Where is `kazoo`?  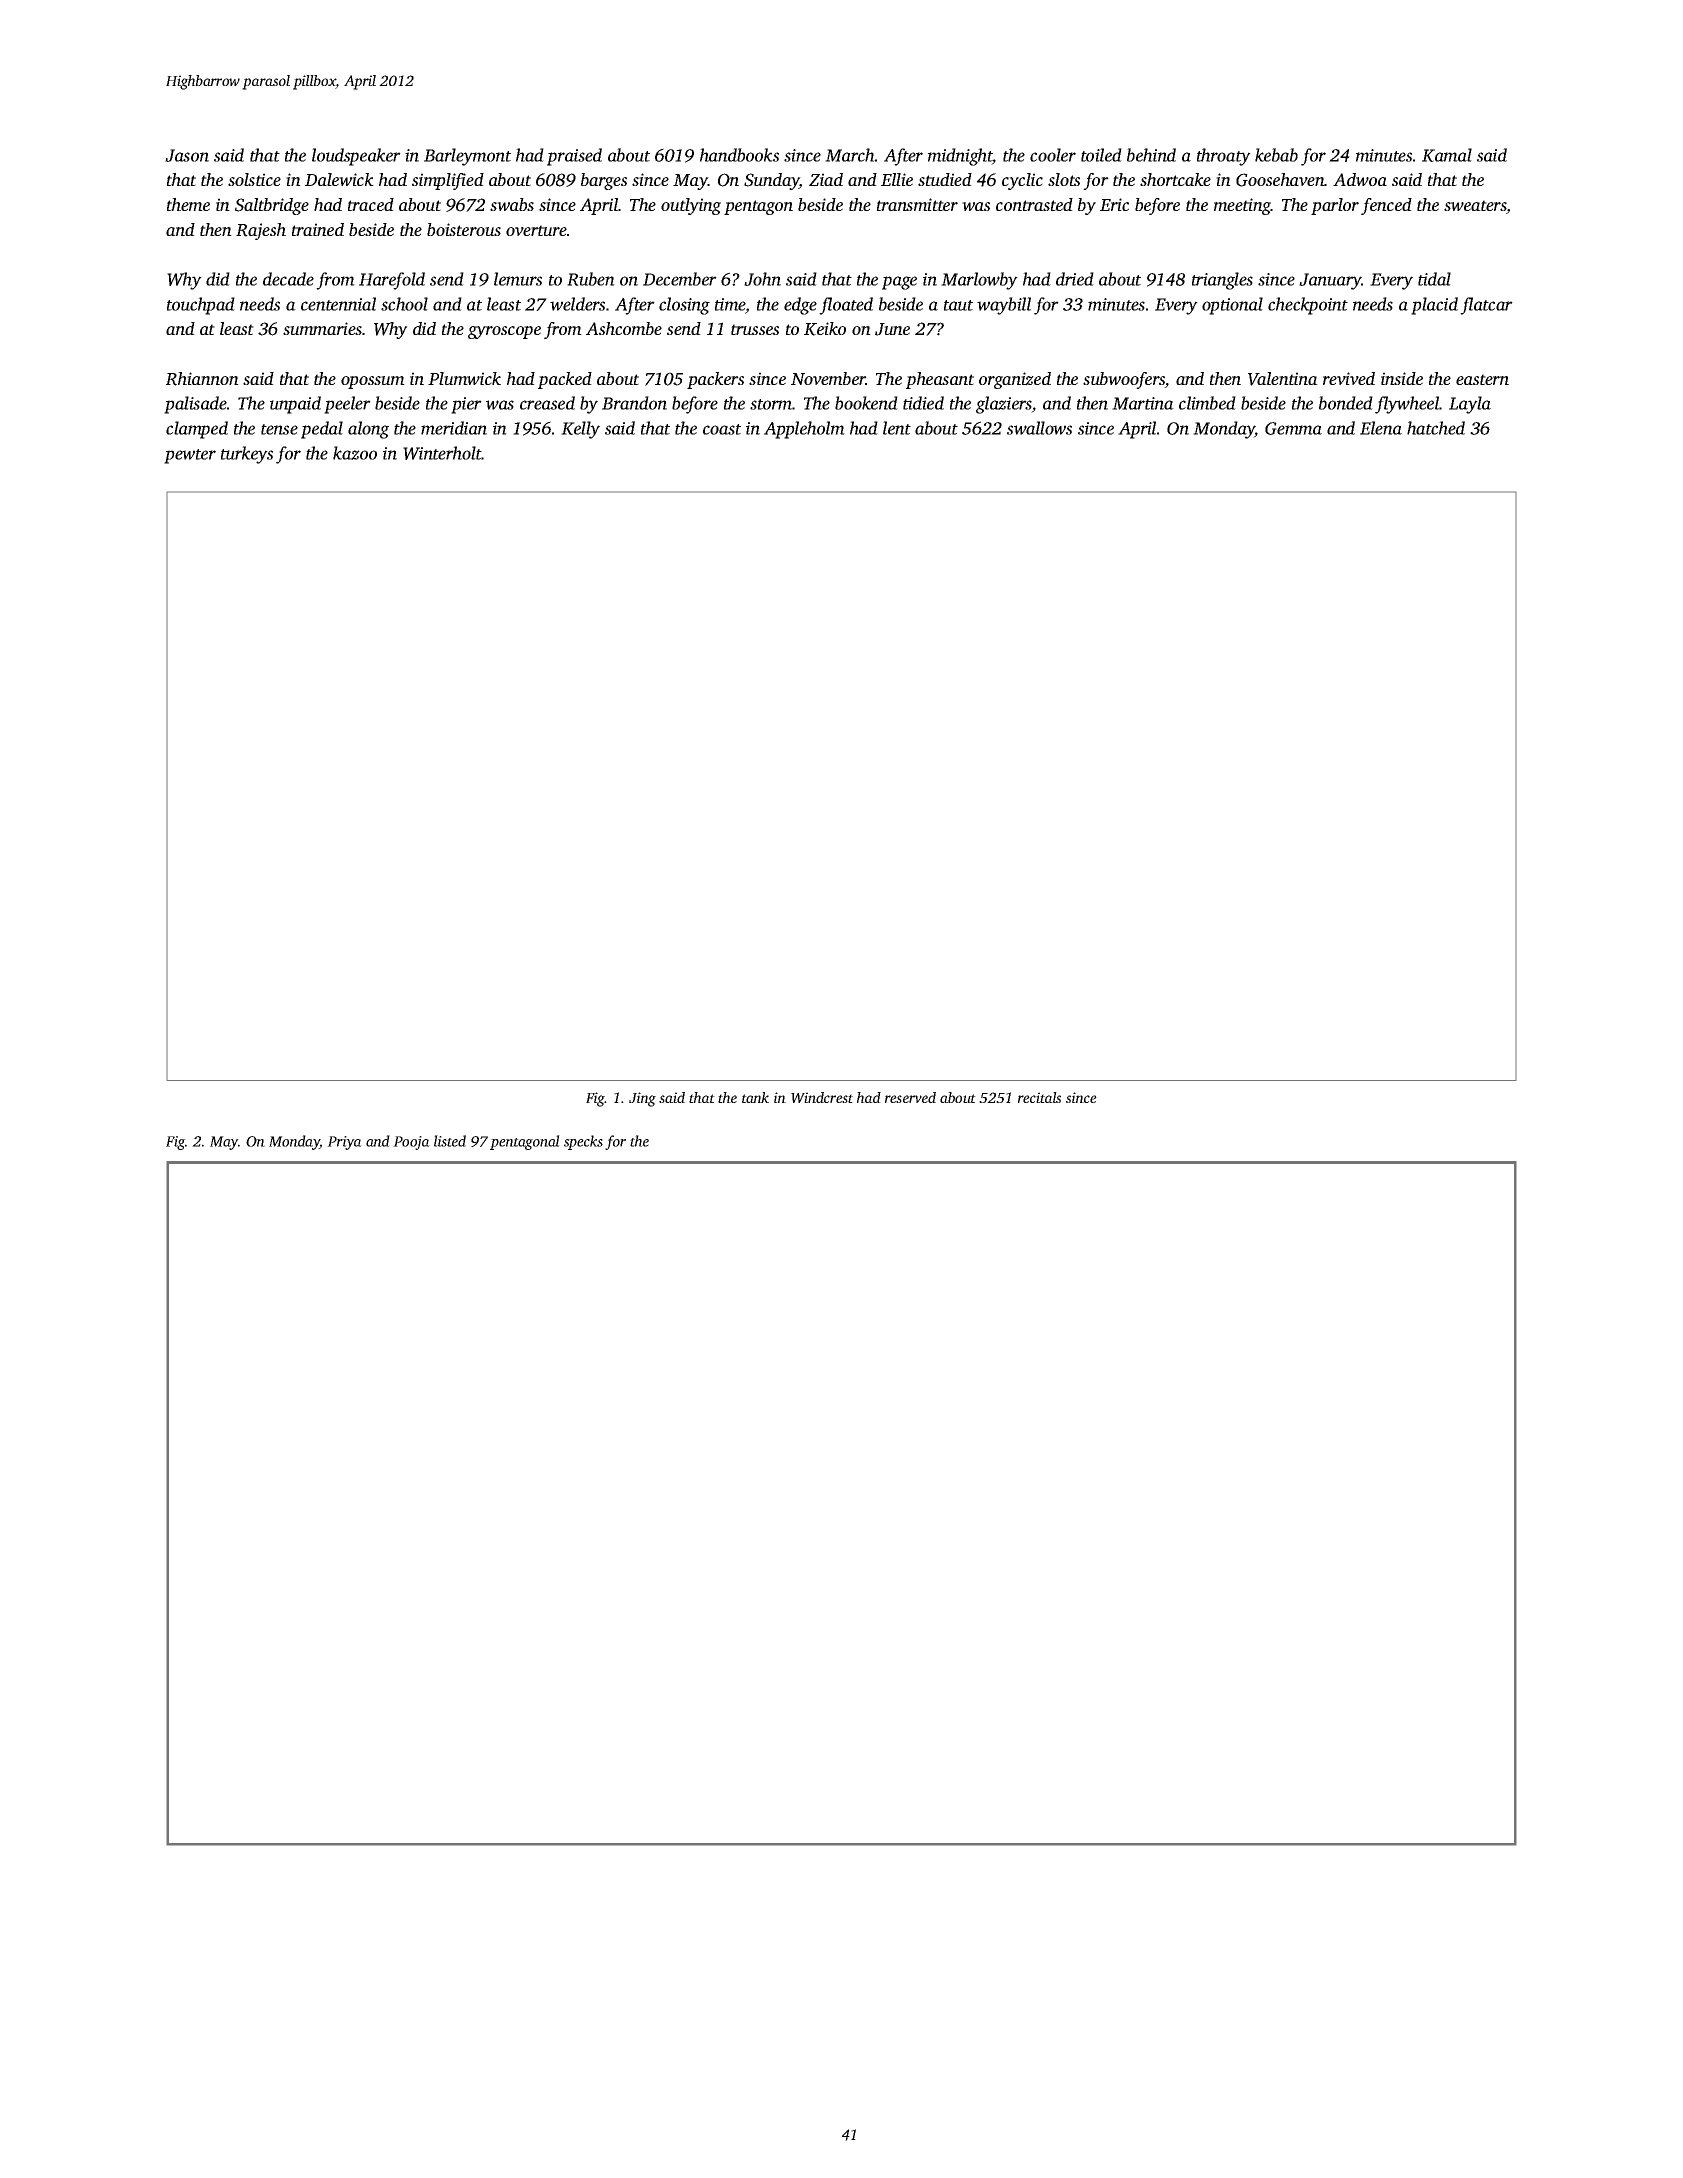
kazoo is located at coordinates (355, 453).
